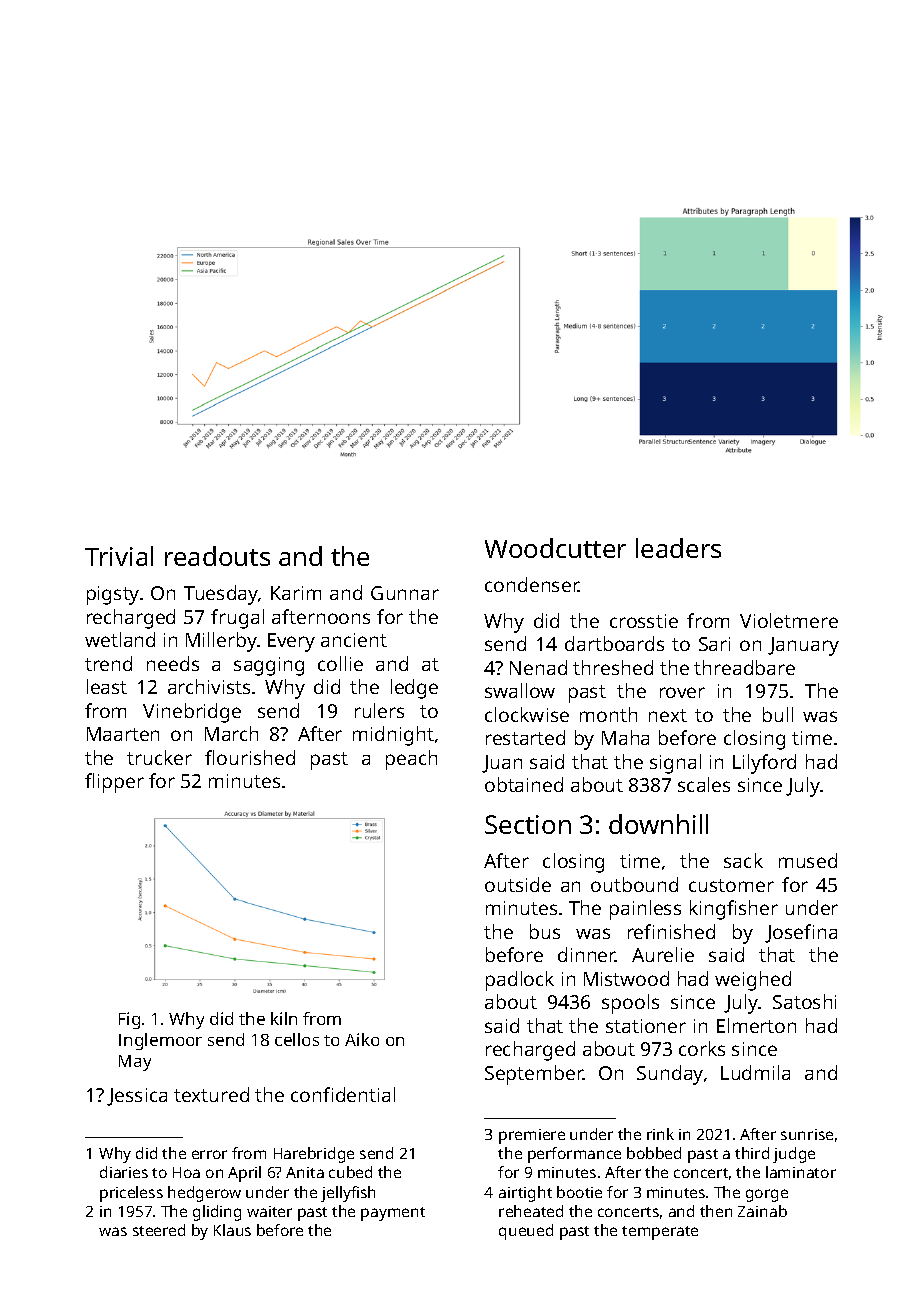 The image size is (924, 1311). I want to click on outside, so click(518, 884).
